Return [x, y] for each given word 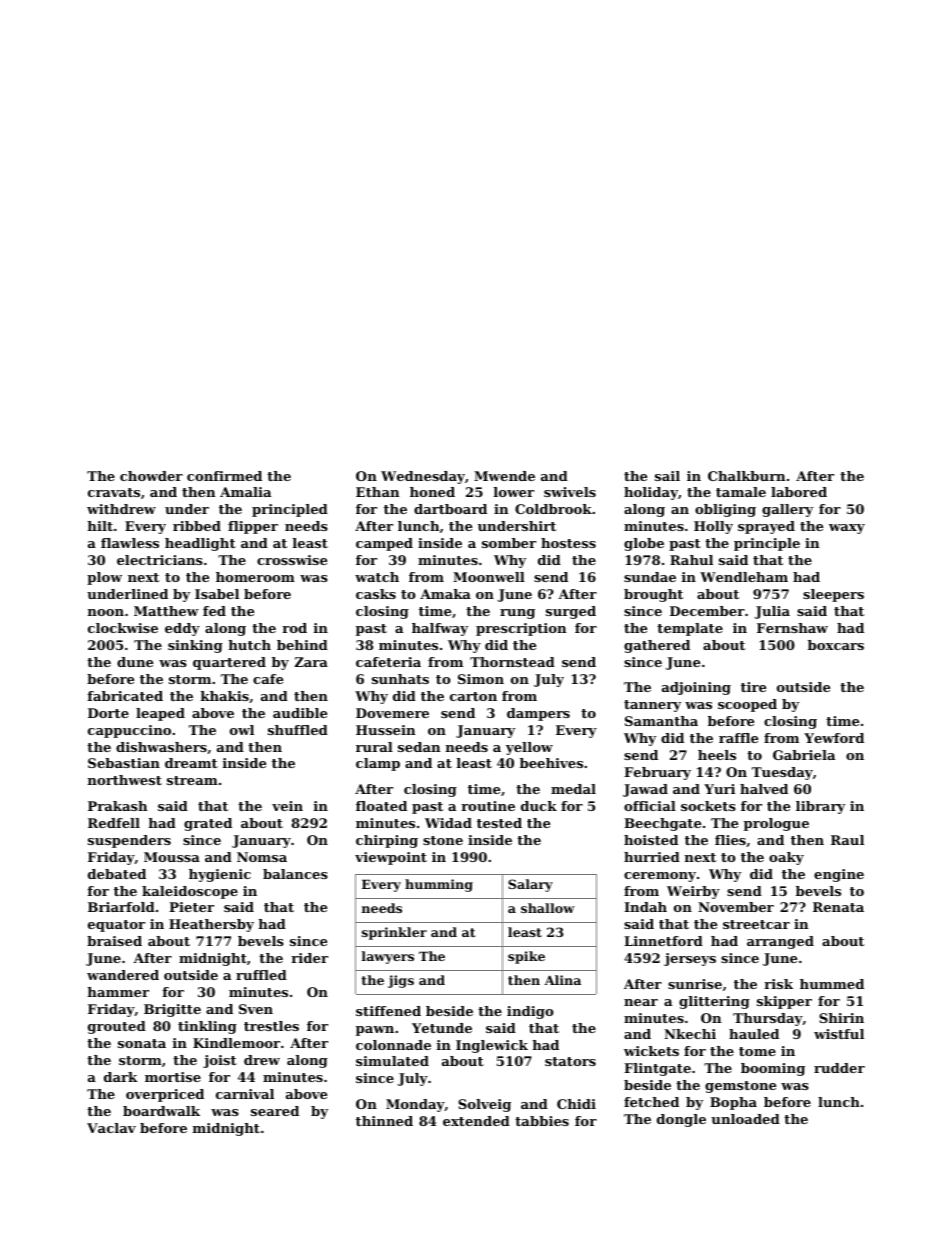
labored [799, 492]
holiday [651, 493]
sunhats [400, 679]
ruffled [261, 975]
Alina [562, 980]
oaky [786, 858]
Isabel [217, 594]
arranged [780, 942]
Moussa [172, 857]
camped [384, 544]
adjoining [696, 688]
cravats [114, 492]
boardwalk [161, 1111]
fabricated [125, 696]
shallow [548, 908]
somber [509, 543]
